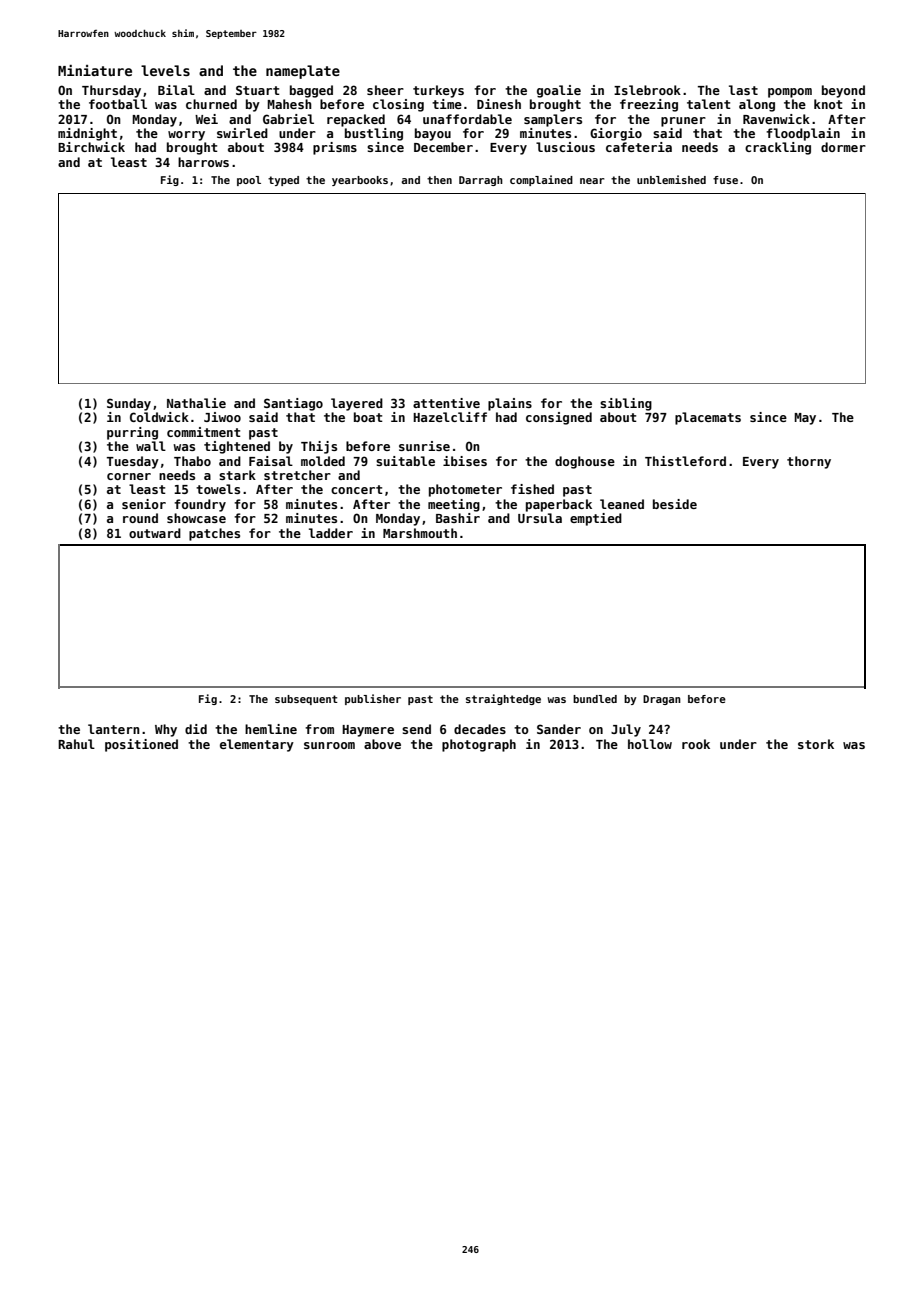 This screenshot has width=924, height=1308. What do you see at coordinates (662, 700) in the screenshot?
I see `Dragan` at bounding box center [662, 700].
